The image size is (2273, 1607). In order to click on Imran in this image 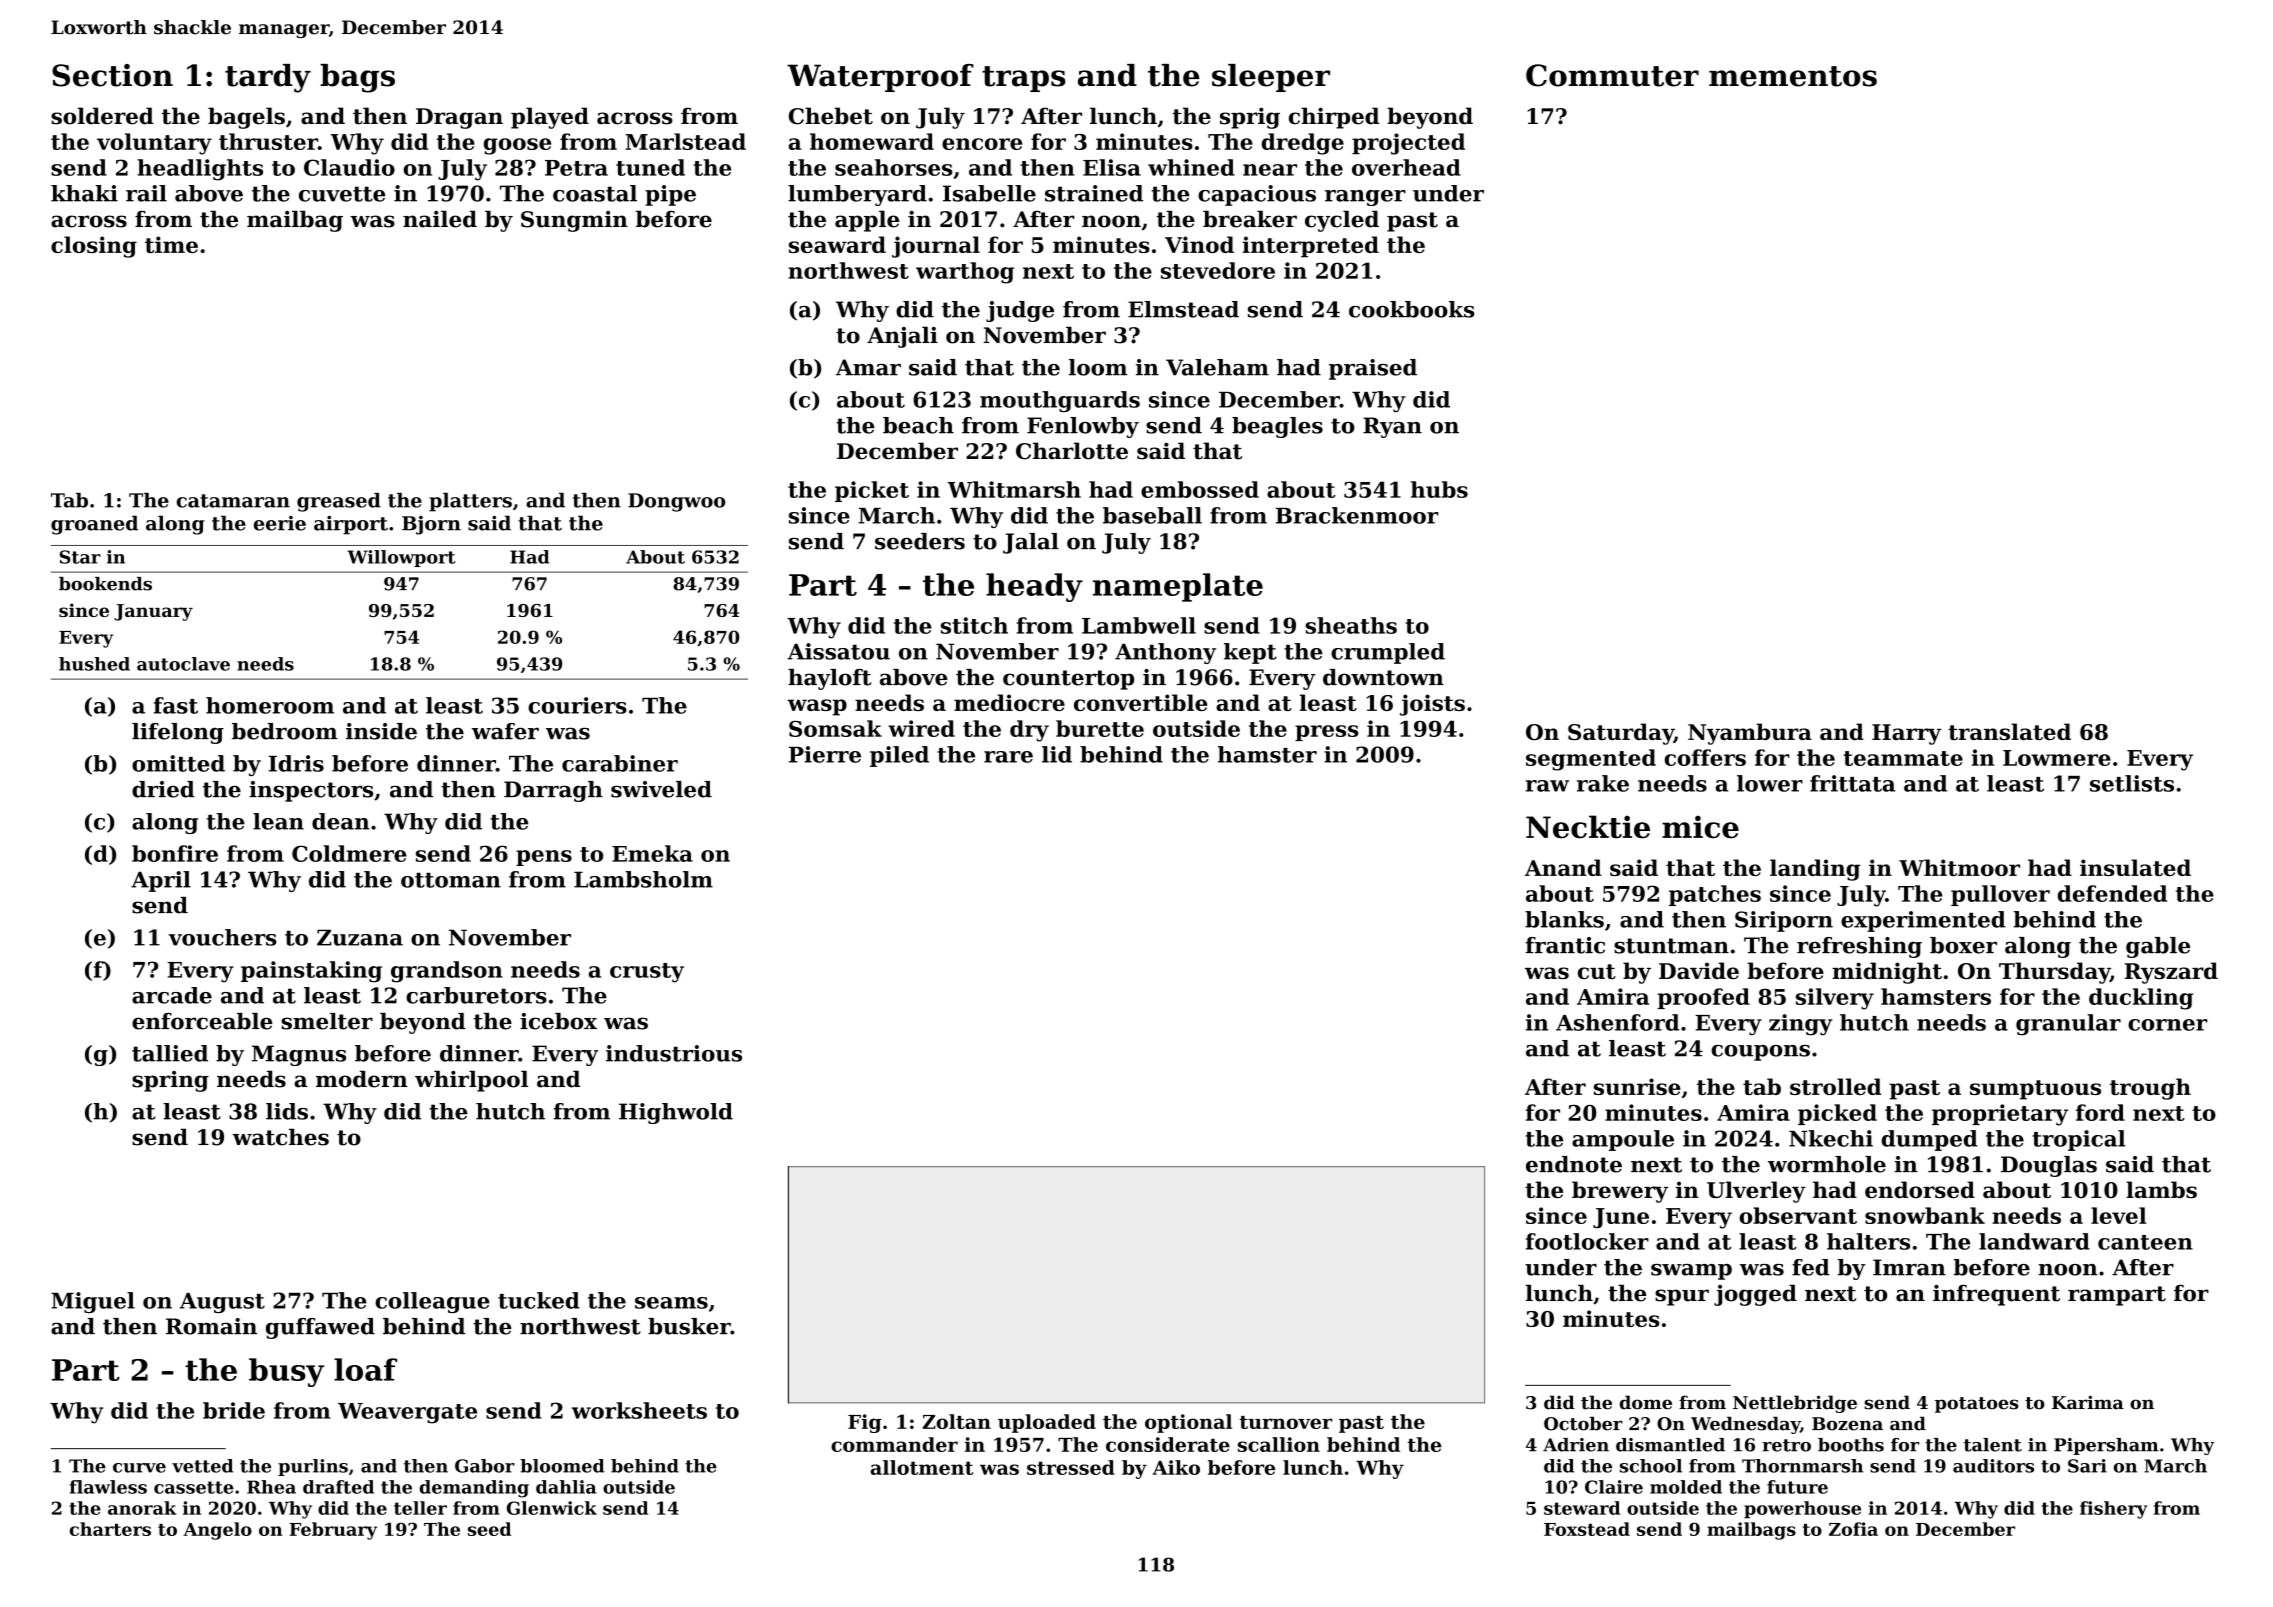, I will do `click(1909, 1267)`.
